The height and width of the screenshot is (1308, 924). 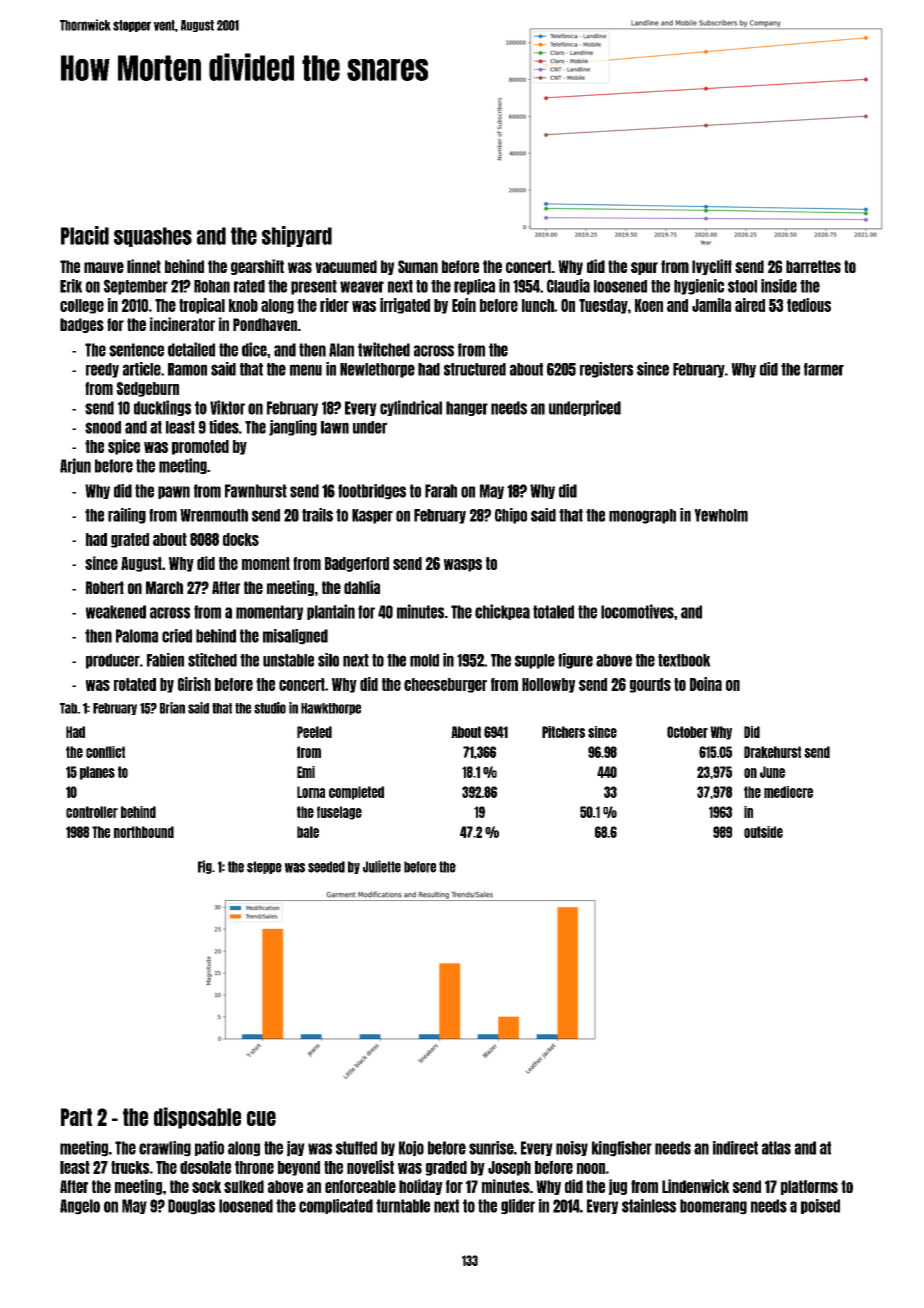 What do you see at coordinates (824, 369) in the screenshot?
I see `farmer` at bounding box center [824, 369].
